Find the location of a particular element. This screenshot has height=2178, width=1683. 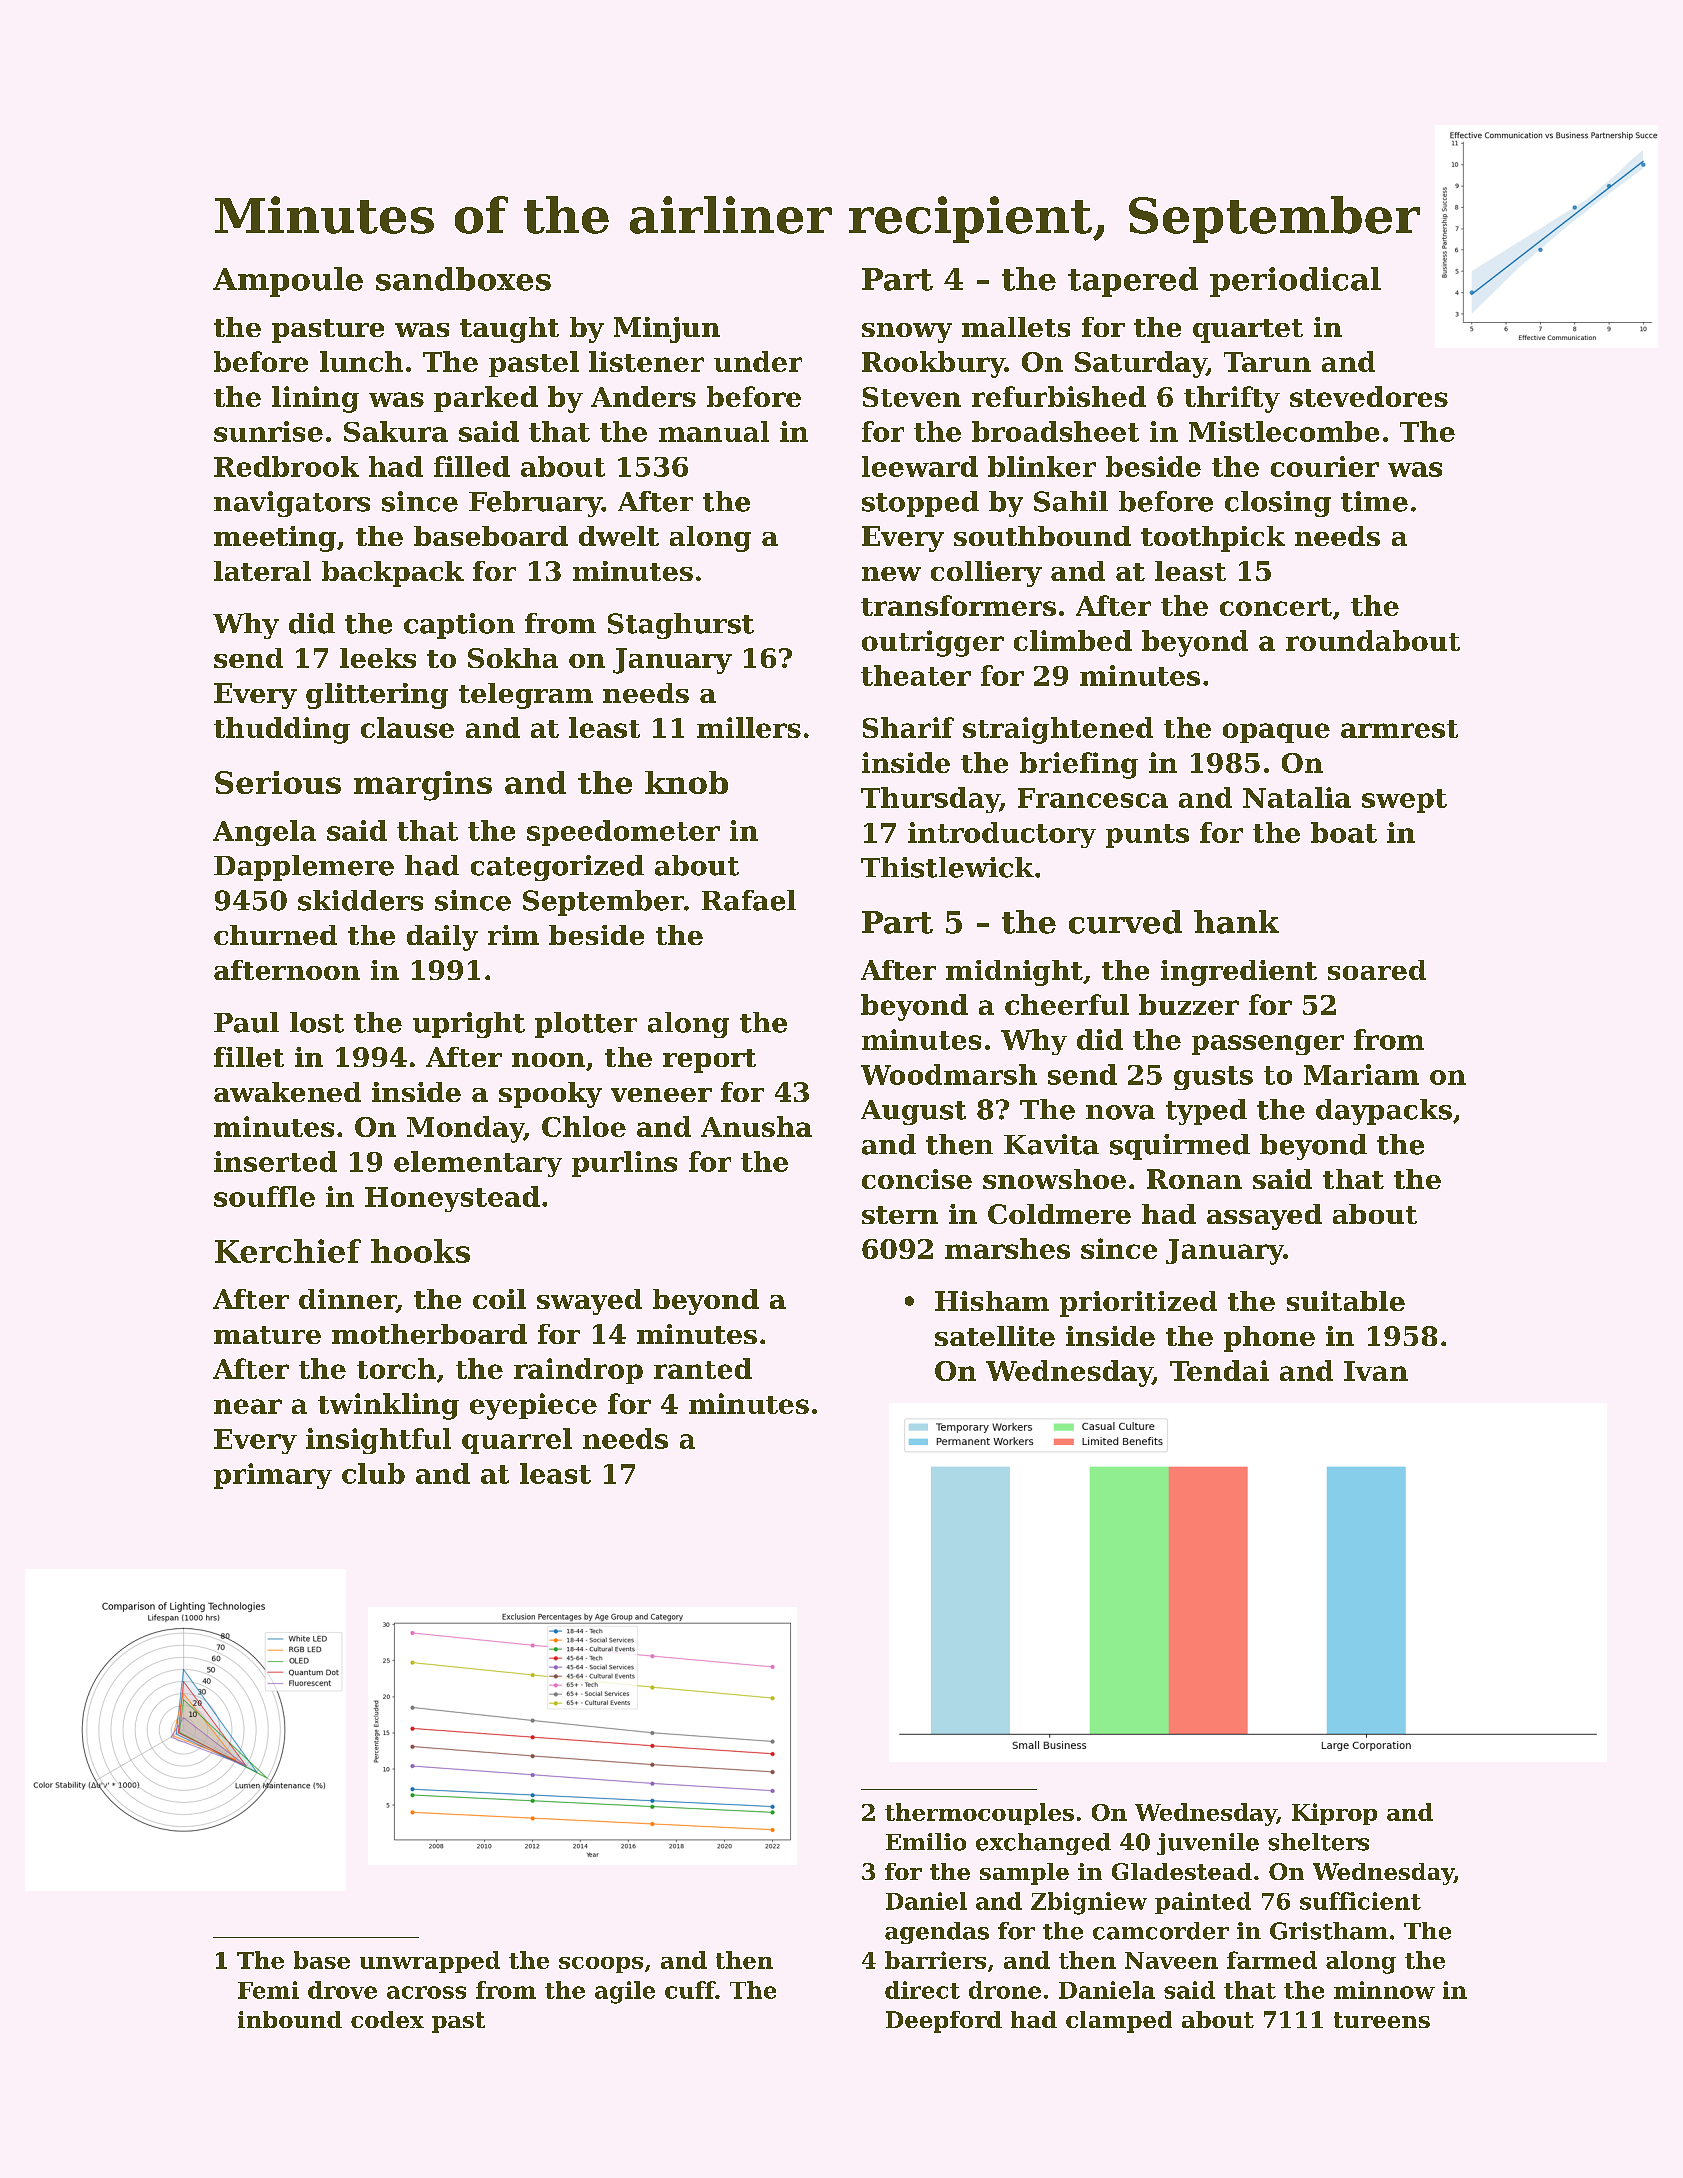

quartet is located at coordinates (1248, 331).
